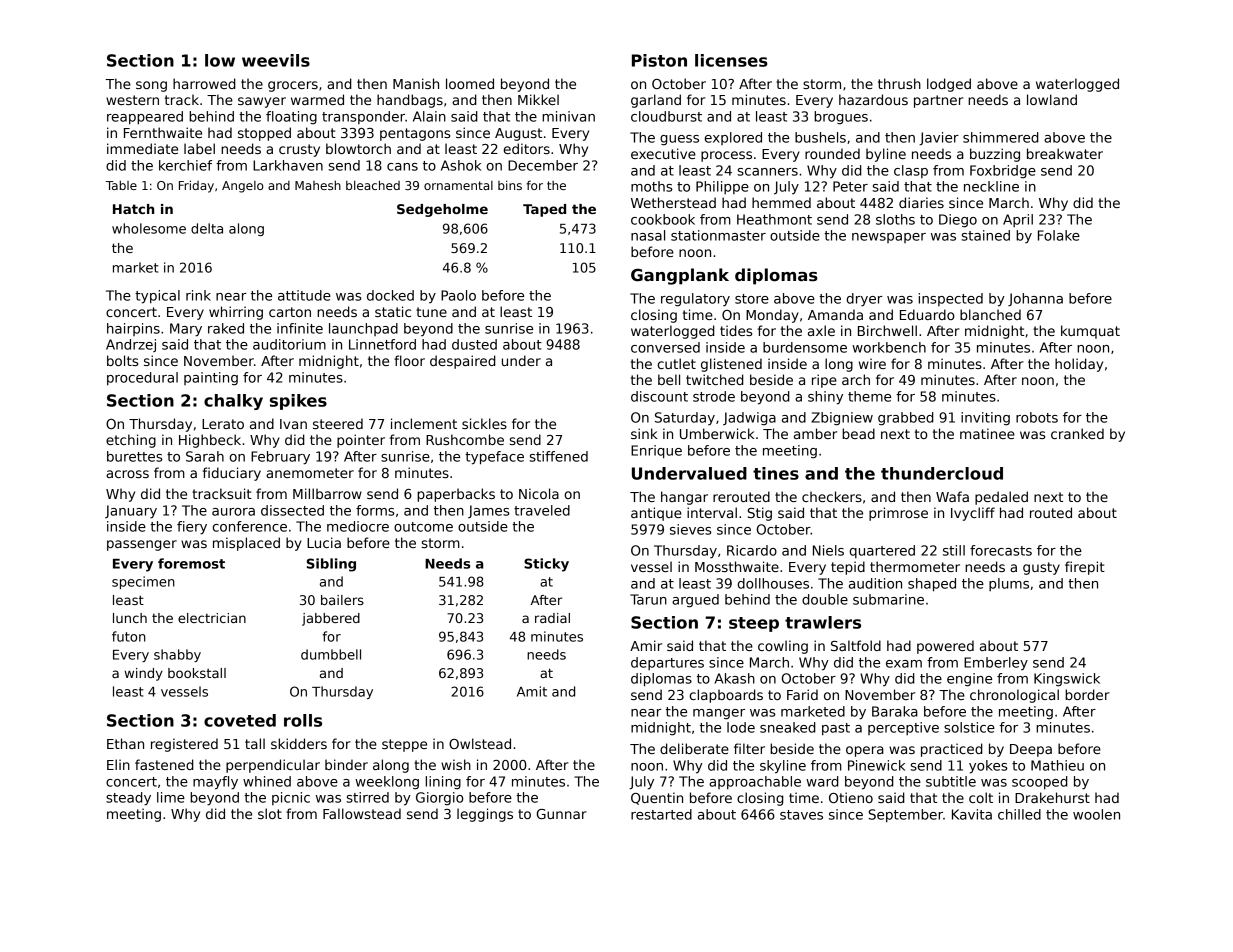  What do you see at coordinates (755, 783) in the screenshot?
I see `approachable` at bounding box center [755, 783].
